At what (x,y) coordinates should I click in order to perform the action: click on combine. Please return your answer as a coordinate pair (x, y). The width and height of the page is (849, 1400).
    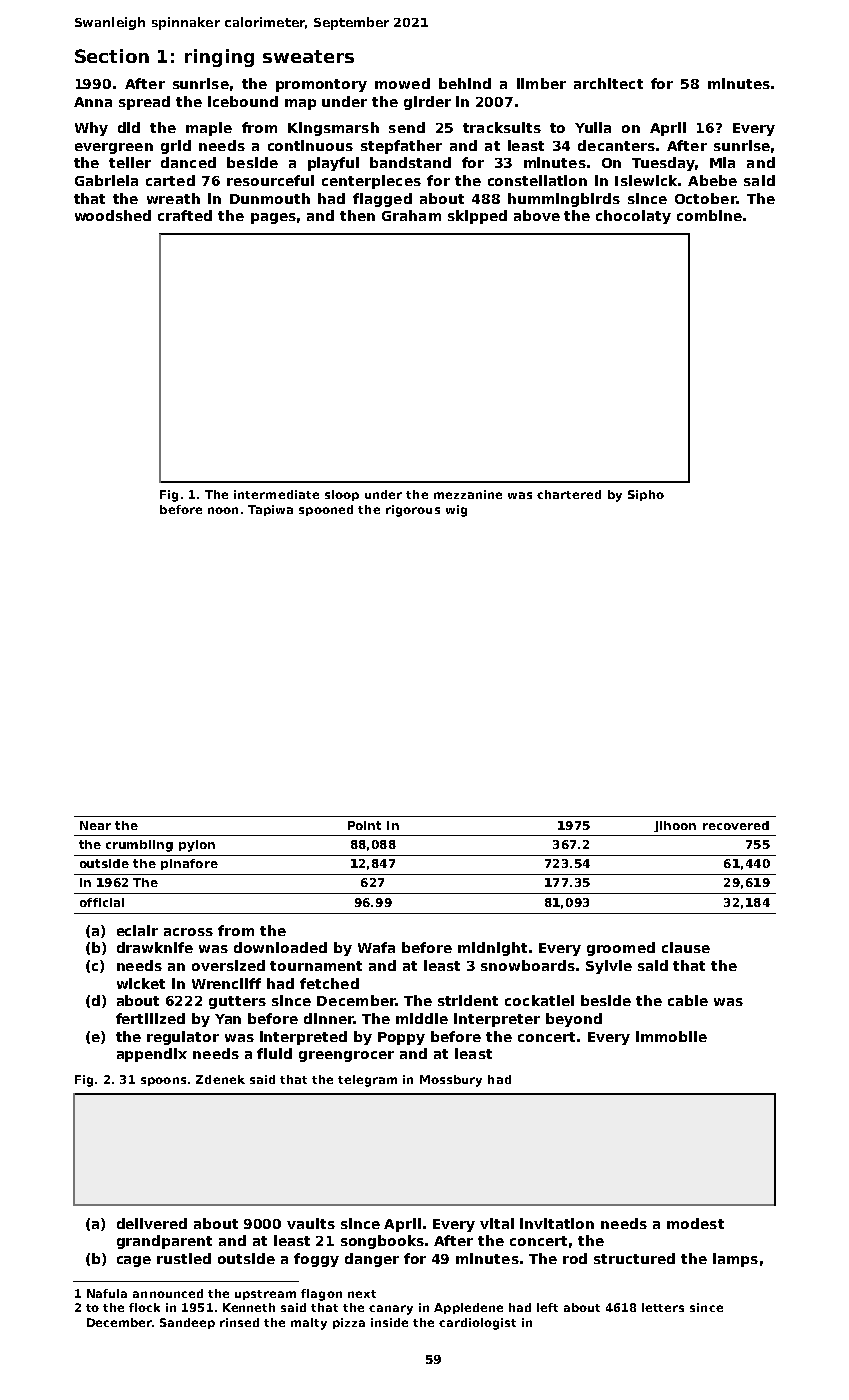
    Looking at the image, I should click on (709, 215).
